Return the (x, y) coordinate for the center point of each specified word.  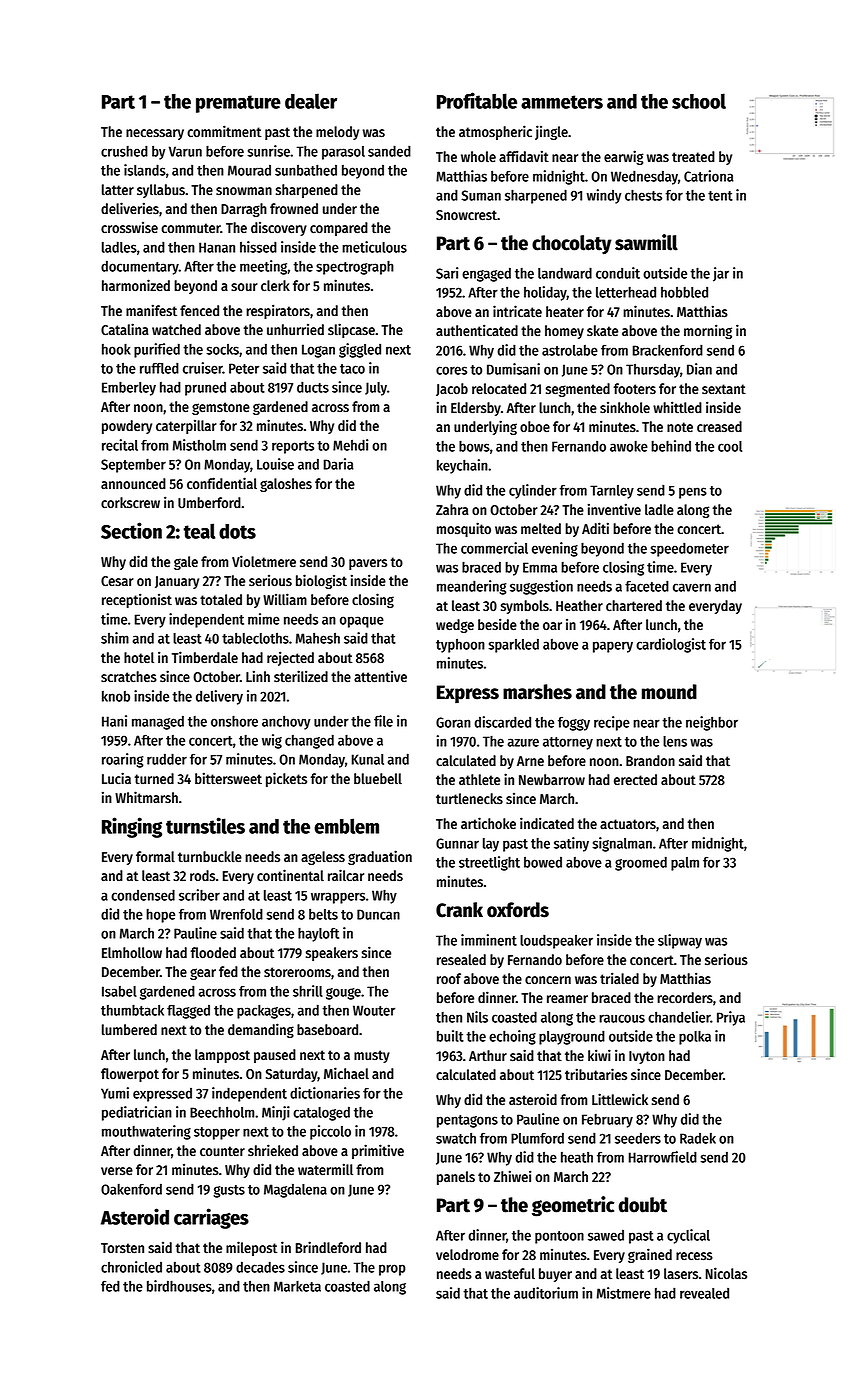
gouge (343, 994)
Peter (244, 368)
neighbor (712, 723)
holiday (545, 293)
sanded (389, 151)
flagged (188, 1012)
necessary (155, 134)
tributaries (596, 1074)
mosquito (464, 529)
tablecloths (255, 638)
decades (260, 1267)
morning (708, 331)
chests (643, 195)
